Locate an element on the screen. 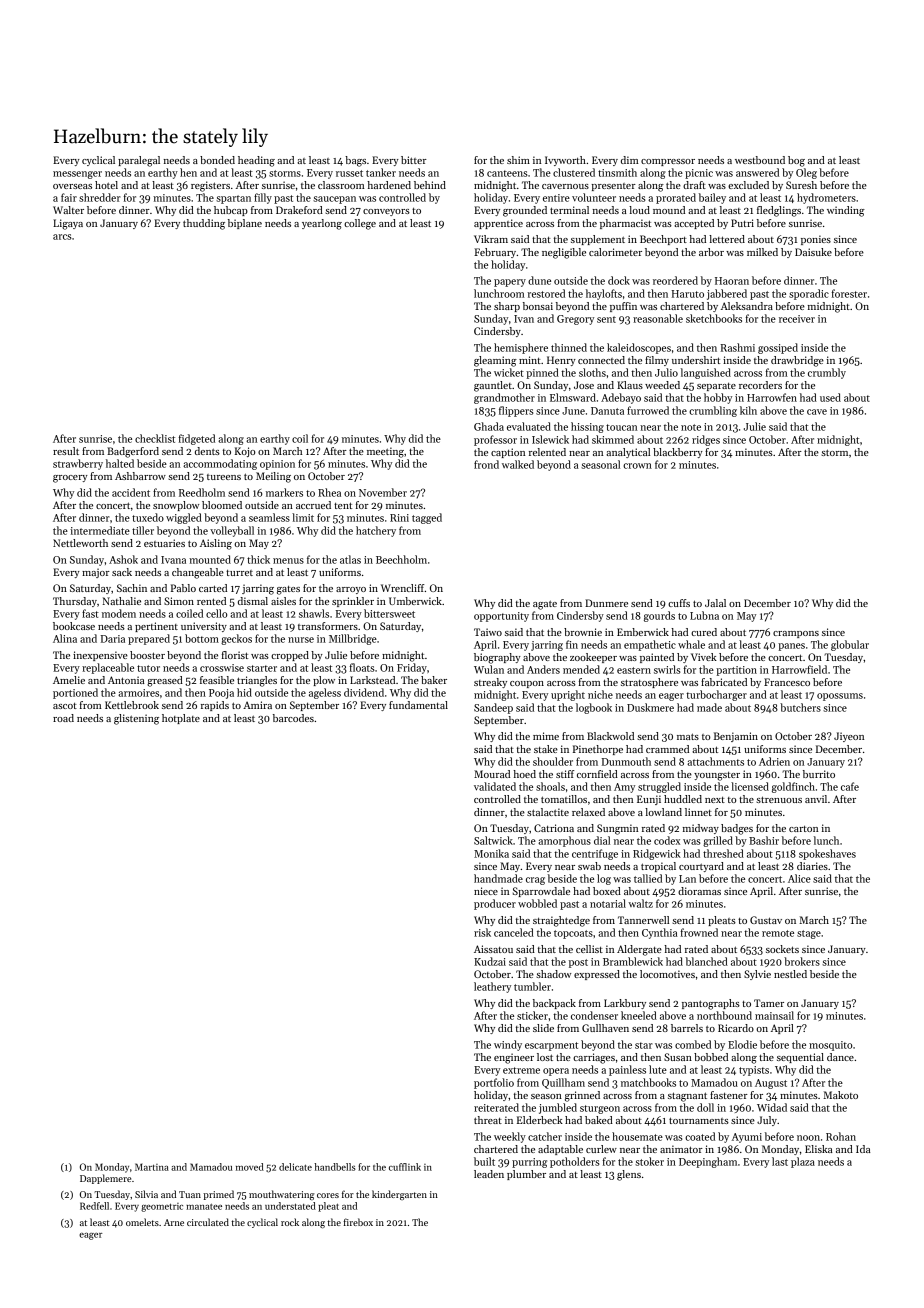 The height and width of the screenshot is (1308, 924). Jalal is located at coordinates (715, 603).
